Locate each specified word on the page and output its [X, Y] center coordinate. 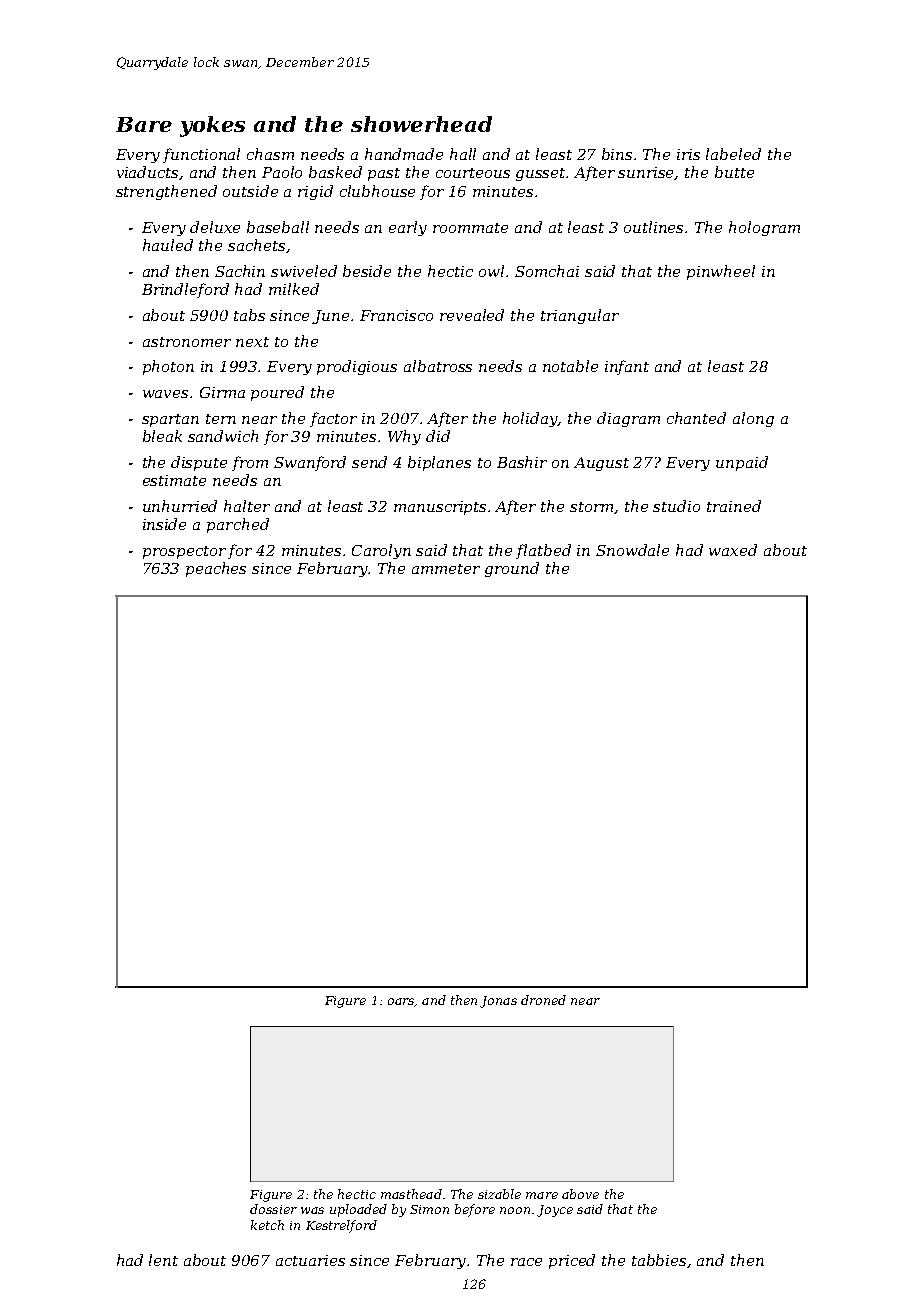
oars [401, 1001]
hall [463, 154]
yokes [212, 126]
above [580, 1194]
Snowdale [632, 550]
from [250, 463]
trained [734, 506]
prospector [184, 552]
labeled [733, 154]
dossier [273, 1209]
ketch [267, 1225]
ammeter [446, 569]
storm [592, 508]
